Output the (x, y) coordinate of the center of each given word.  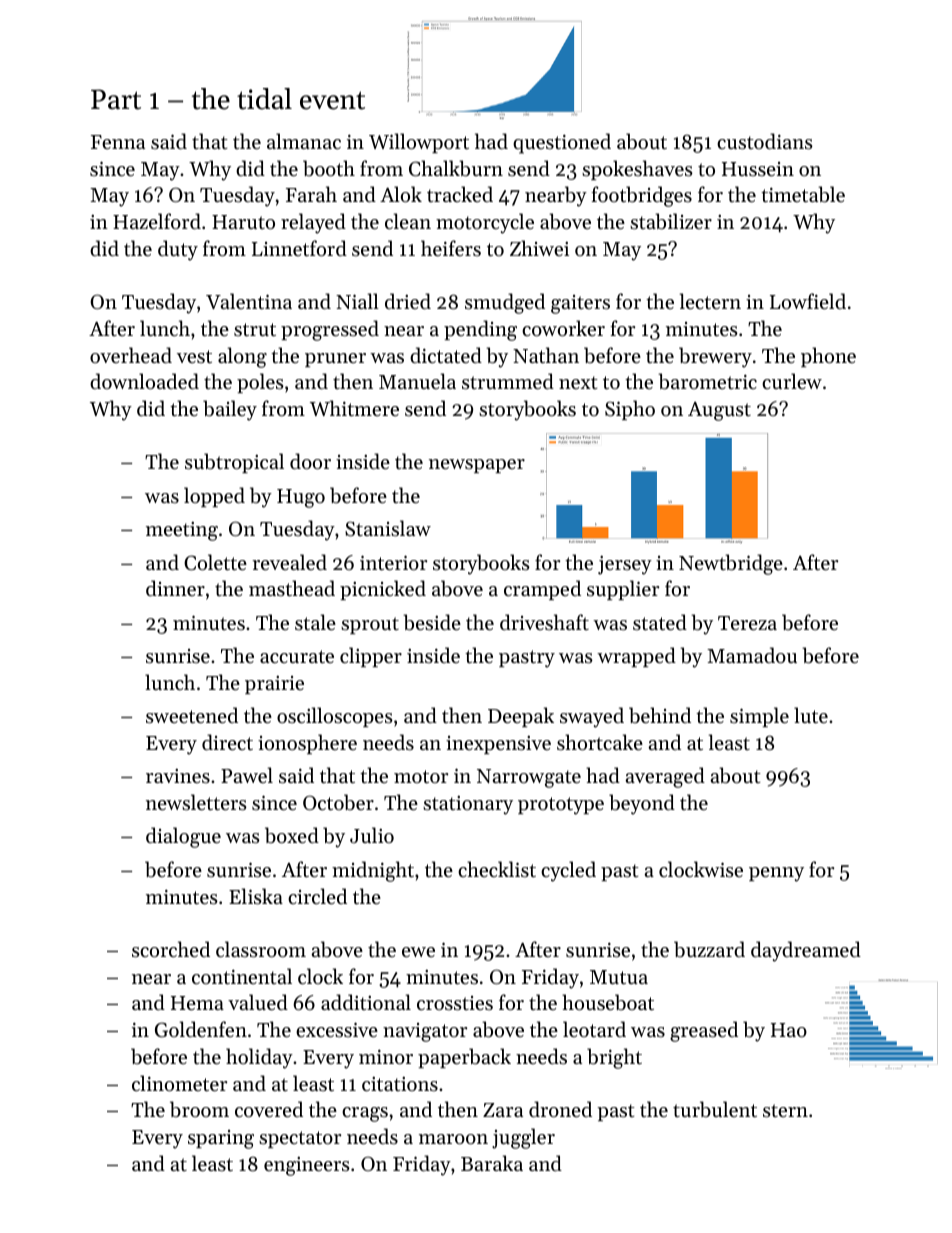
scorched (171, 949)
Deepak (521, 717)
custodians (765, 141)
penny (776, 874)
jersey (625, 565)
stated (660, 622)
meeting (182, 531)
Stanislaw (388, 528)
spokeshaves (637, 170)
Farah (311, 194)
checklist (497, 869)
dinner (175, 588)
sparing (221, 1139)
